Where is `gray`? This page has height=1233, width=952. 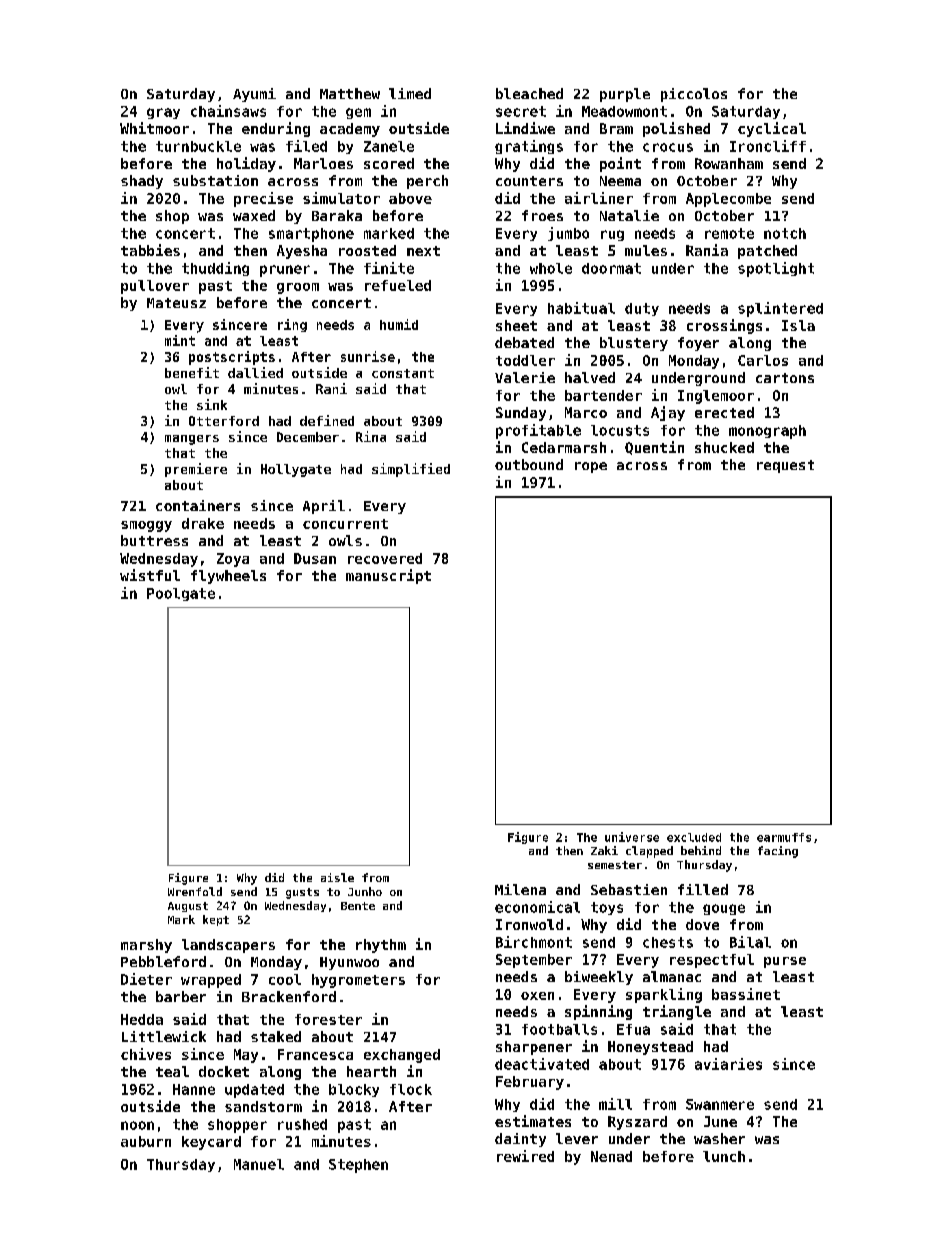 gray is located at coordinates (163, 113).
